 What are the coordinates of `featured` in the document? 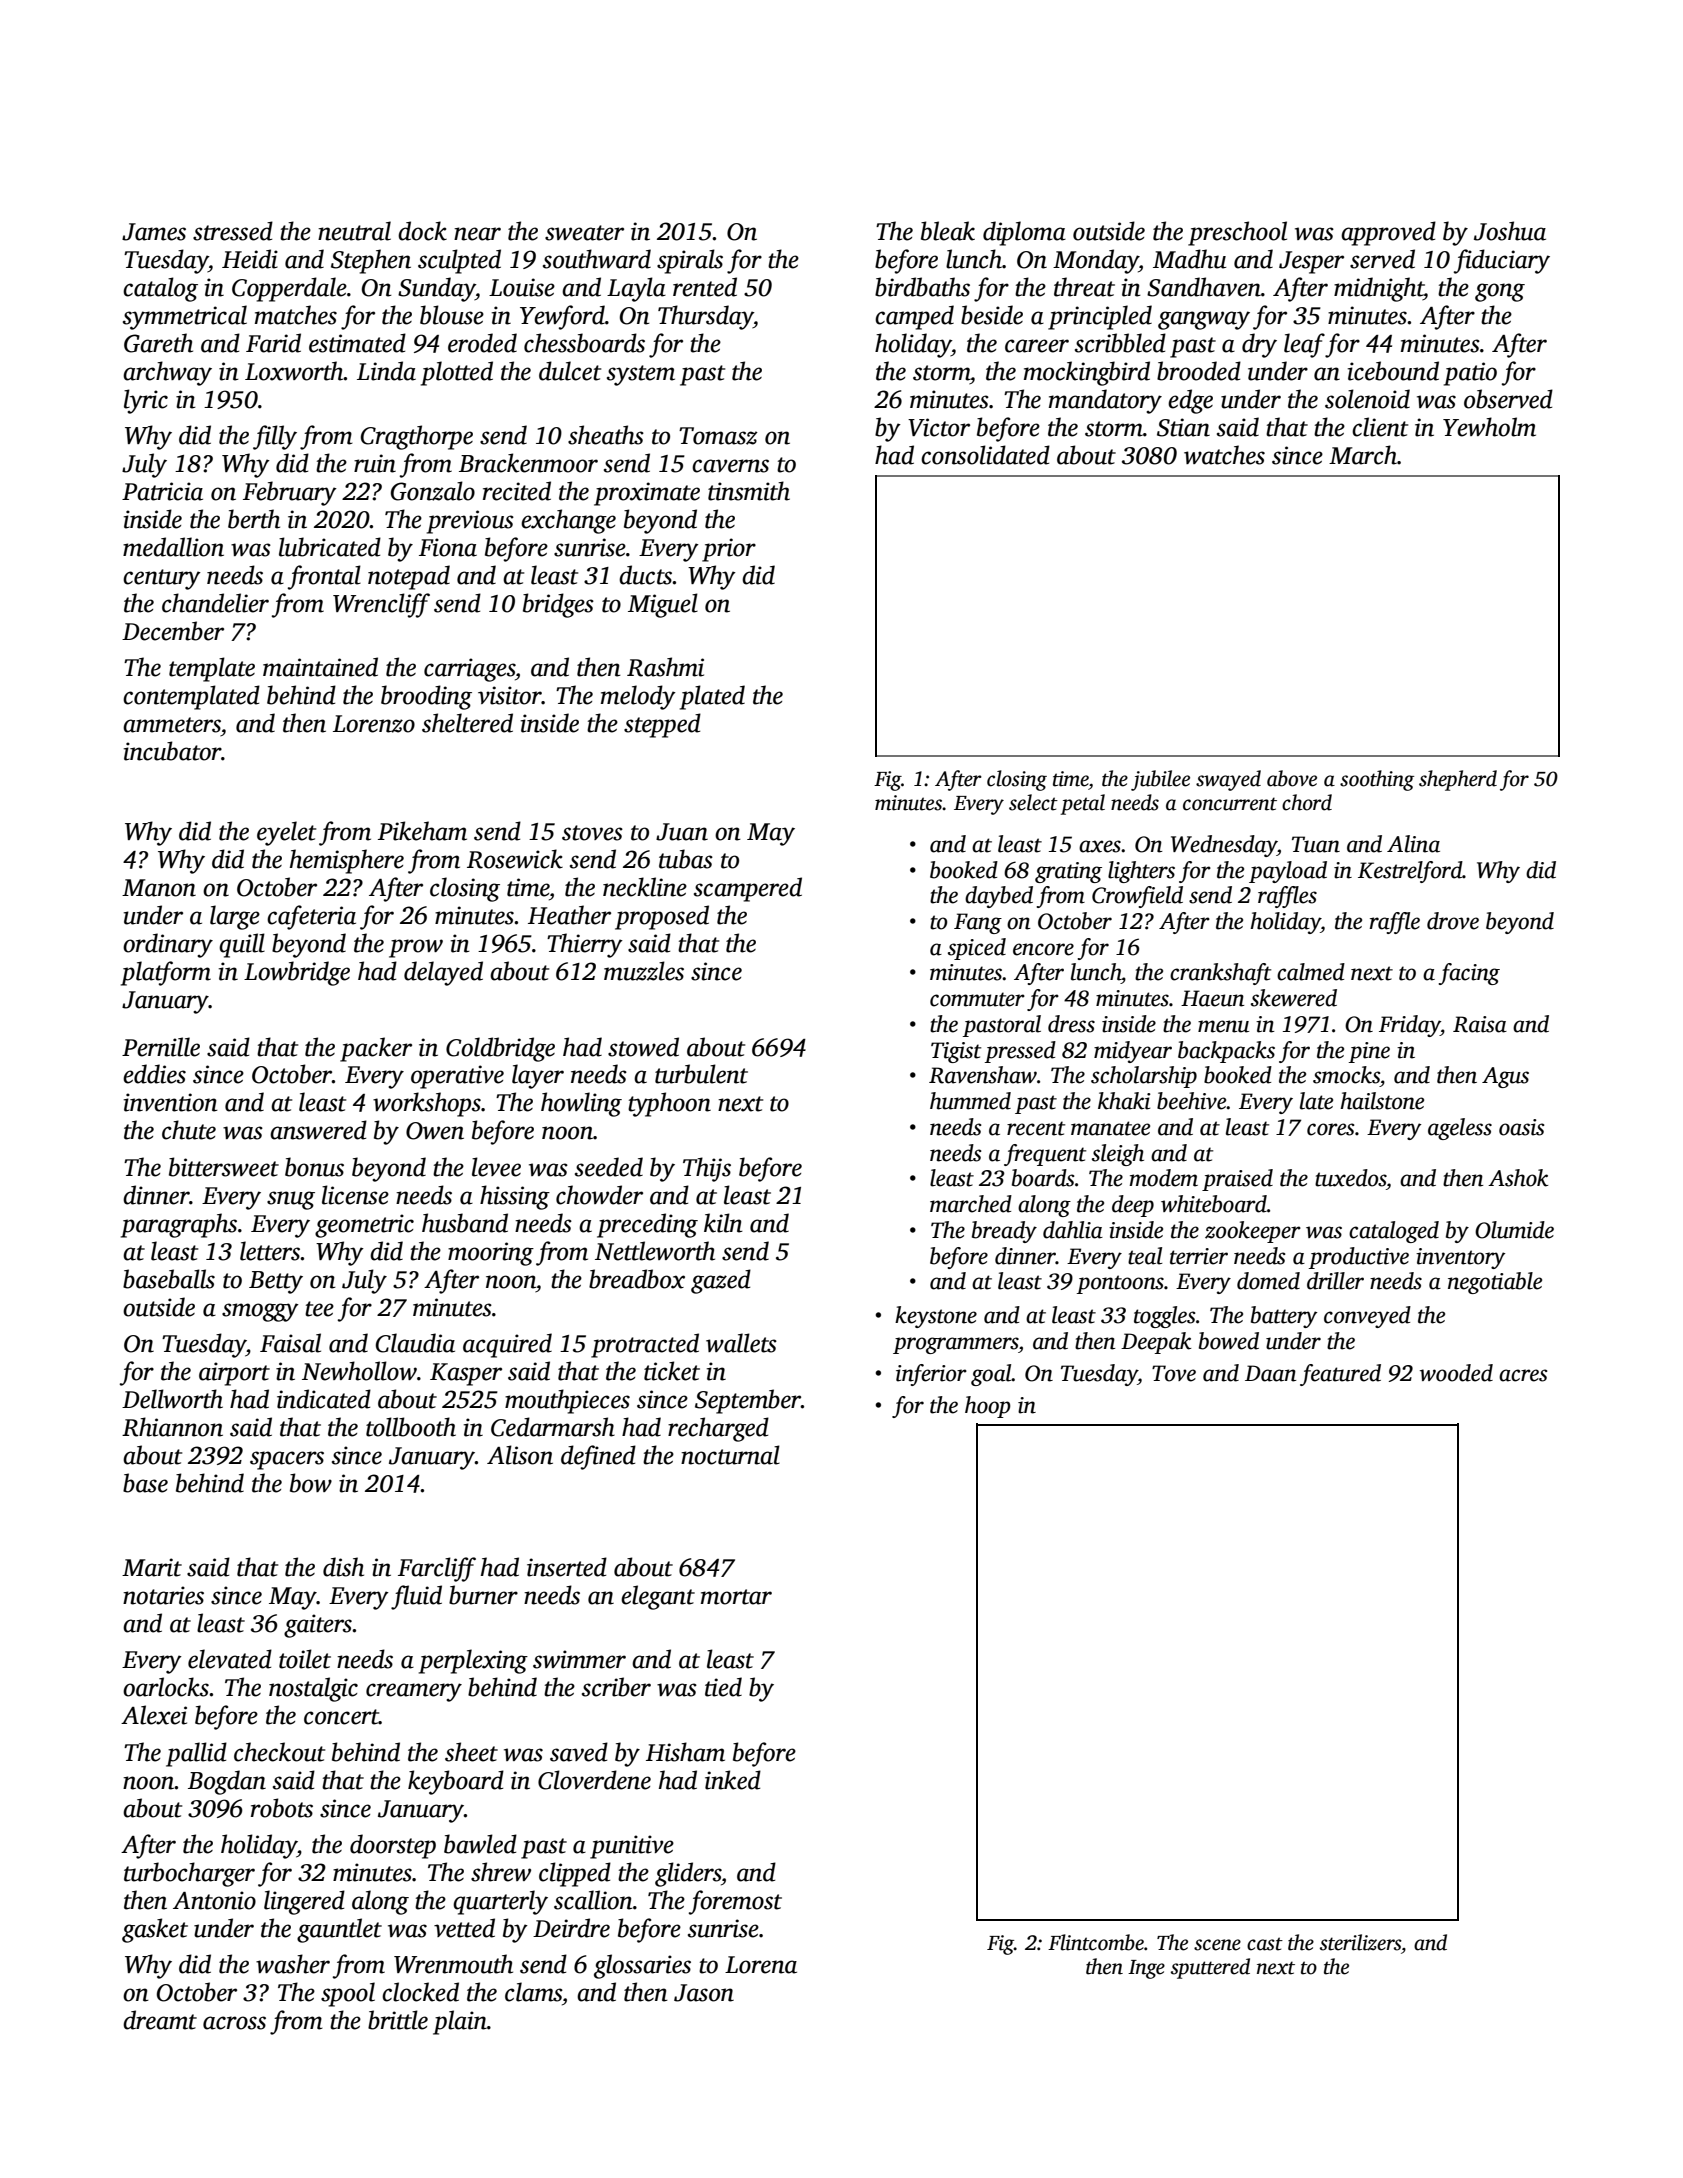 It's located at (1340, 1375).
